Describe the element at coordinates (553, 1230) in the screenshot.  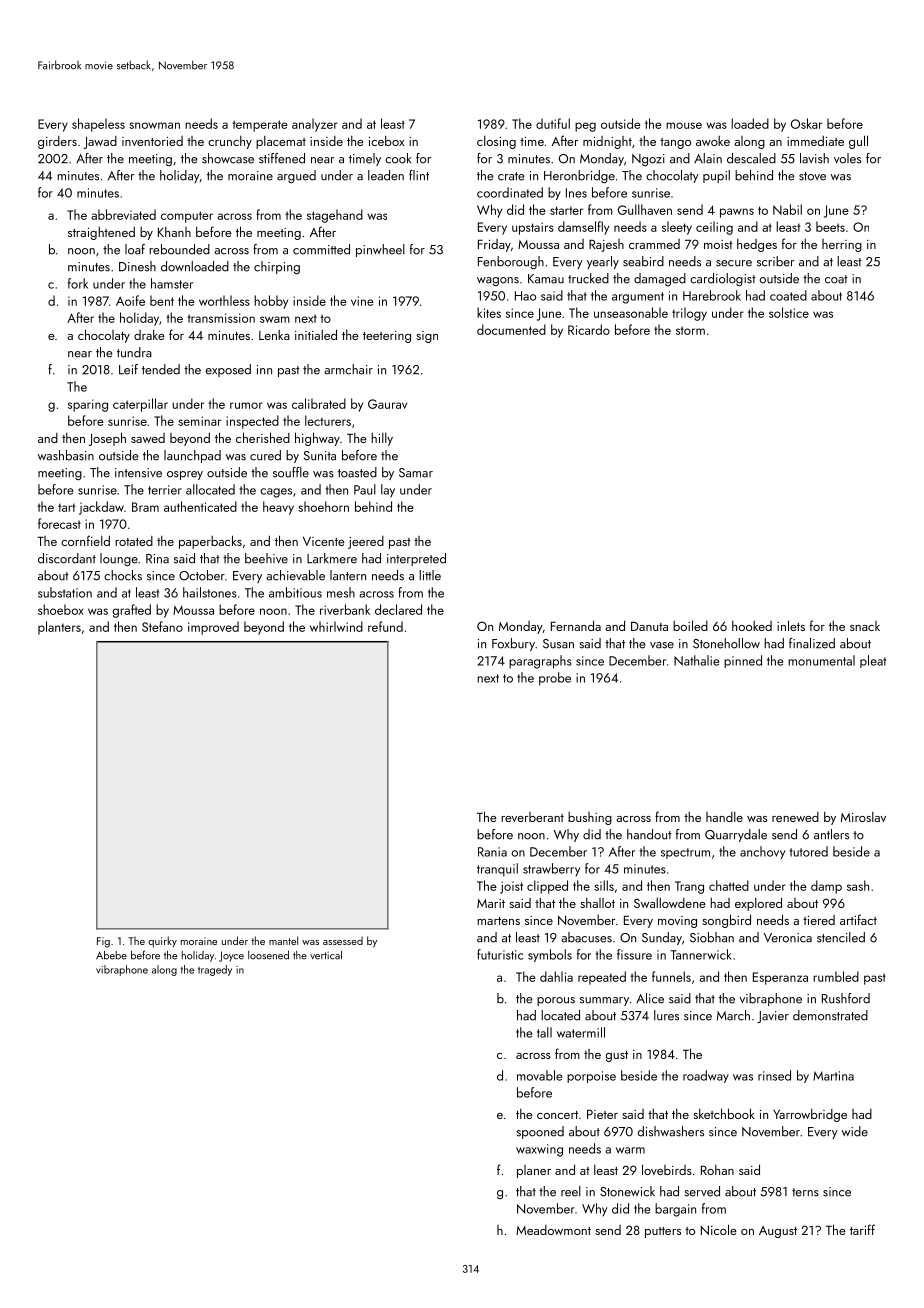
I see `Meadowmont` at that location.
